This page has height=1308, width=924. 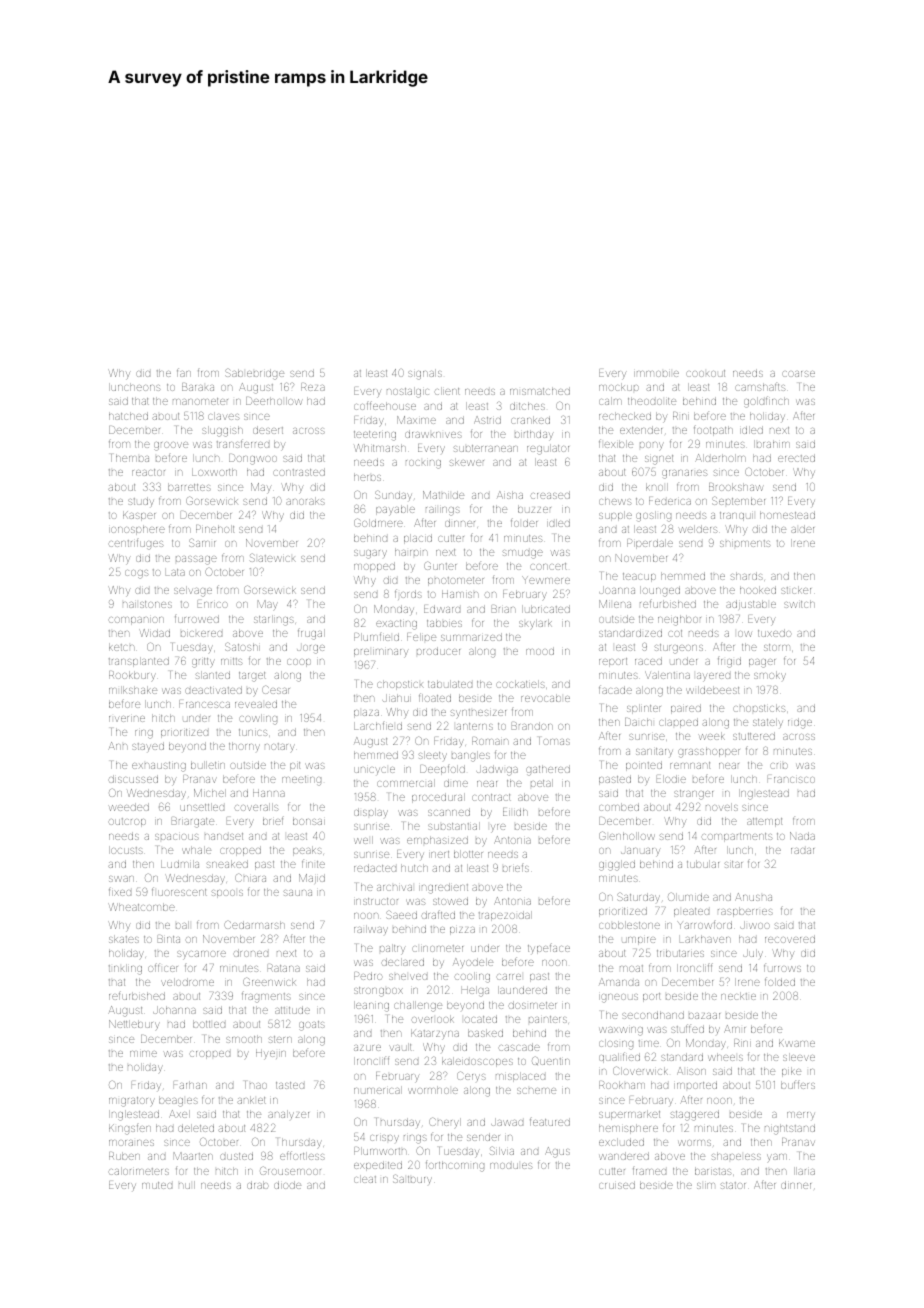 What do you see at coordinates (649, 1171) in the page?
I see `framed` at bounding box center [649, 1171].
